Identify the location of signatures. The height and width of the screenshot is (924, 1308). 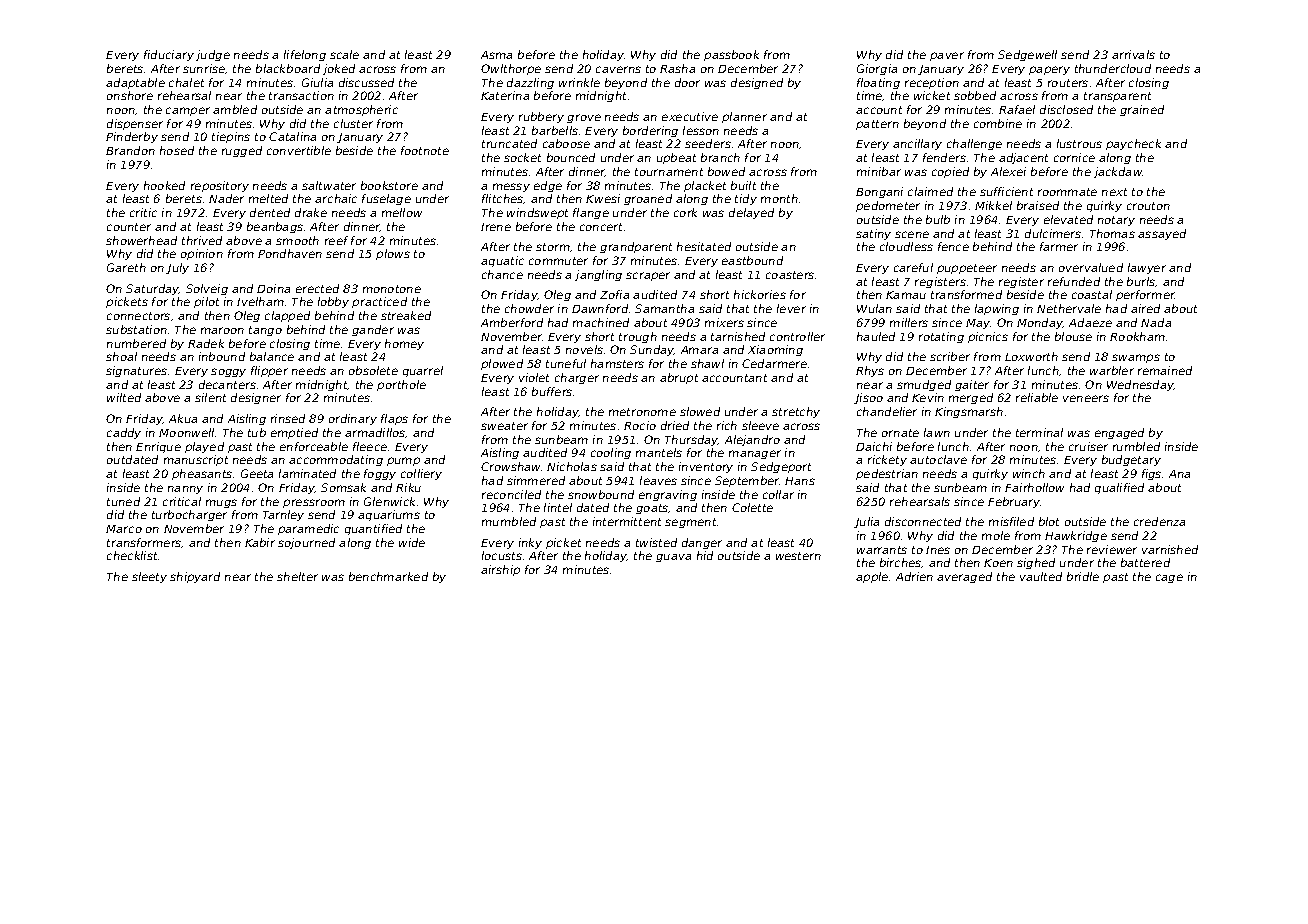
(136, 371).
